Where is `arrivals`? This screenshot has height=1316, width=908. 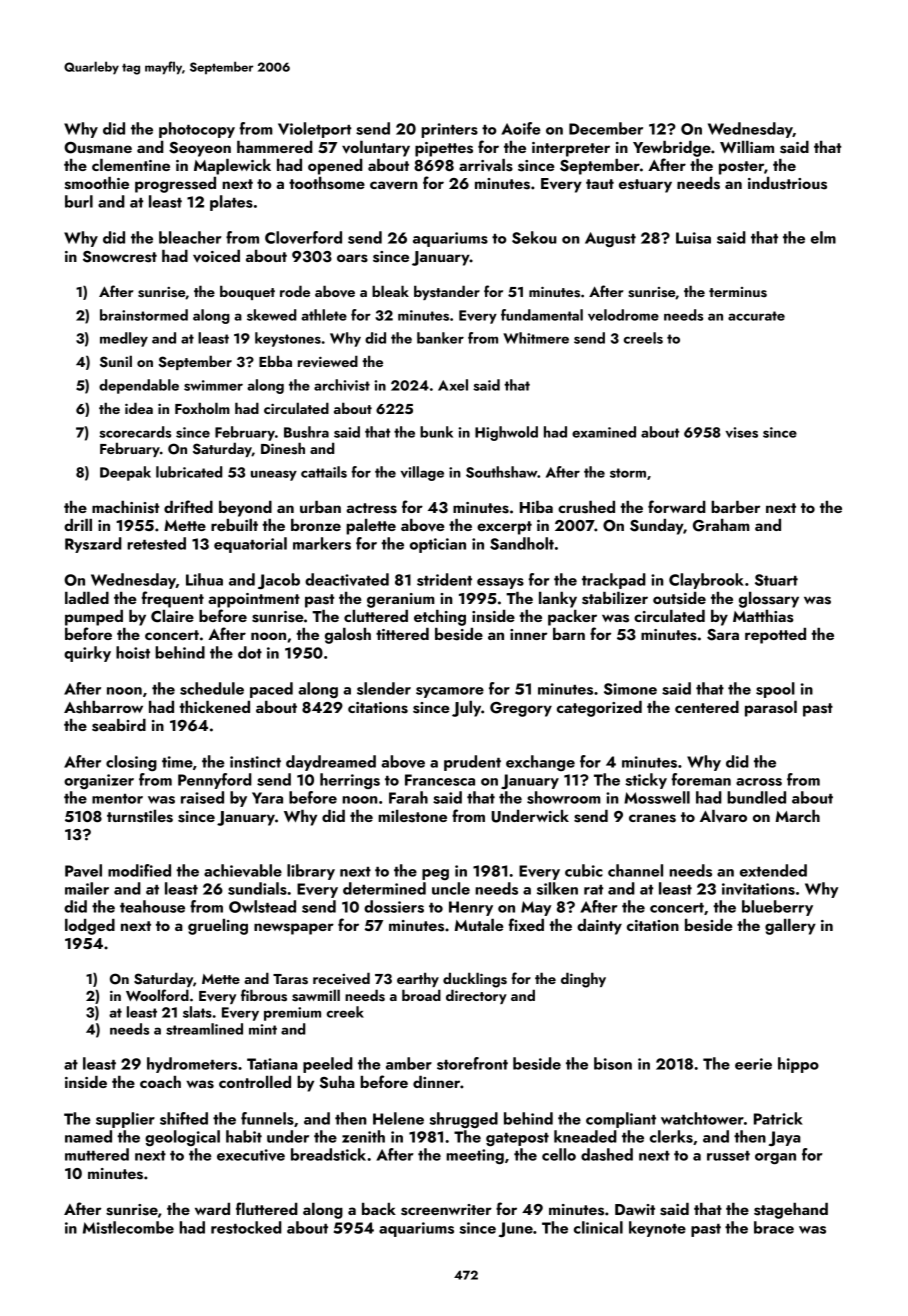 arrivals is located at coordinates (486, 165).
